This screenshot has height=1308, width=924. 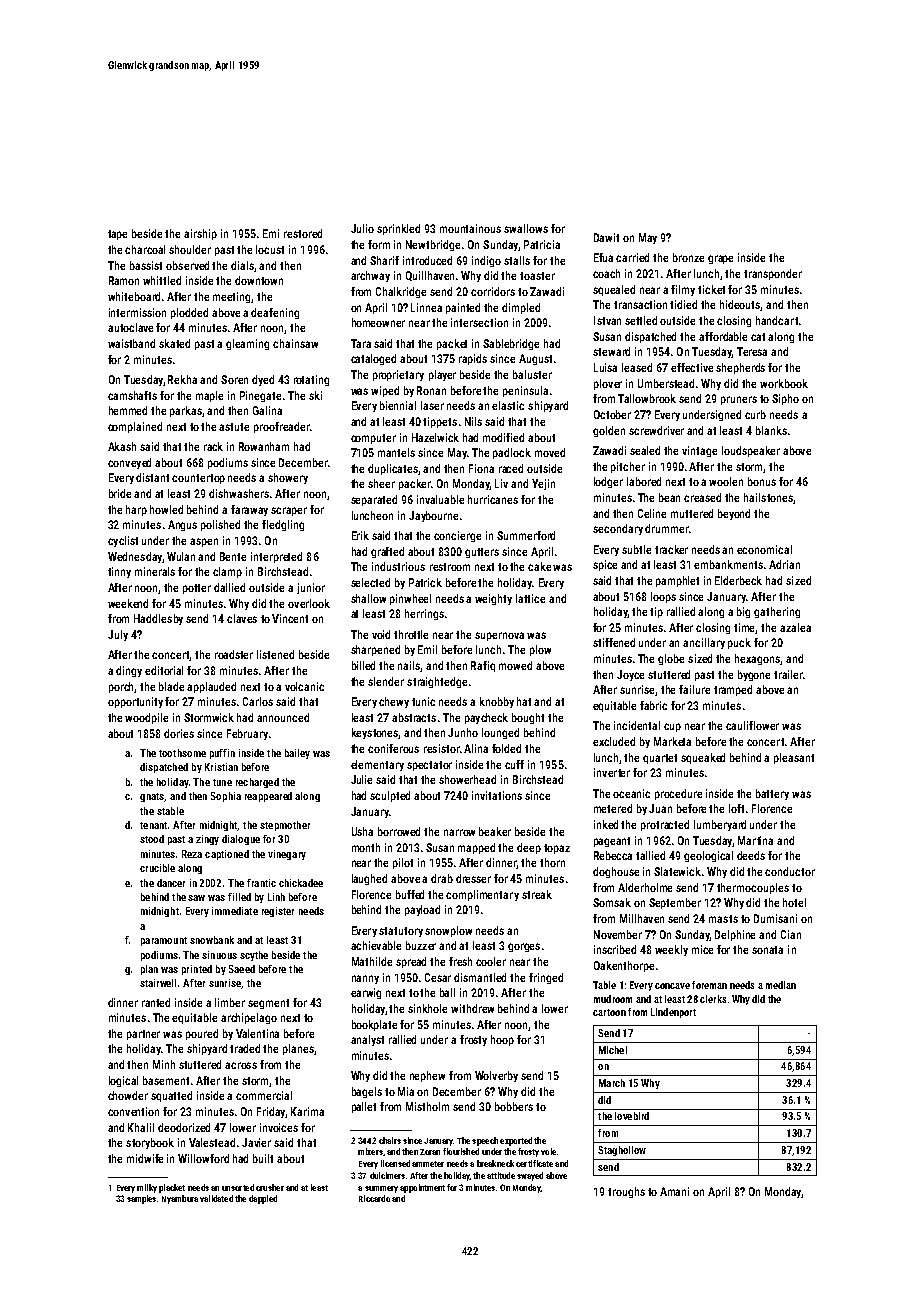 What do you see at coordinates (171, 686) in the screenshot?
I see `blade` at bounding box center [171, 686].
